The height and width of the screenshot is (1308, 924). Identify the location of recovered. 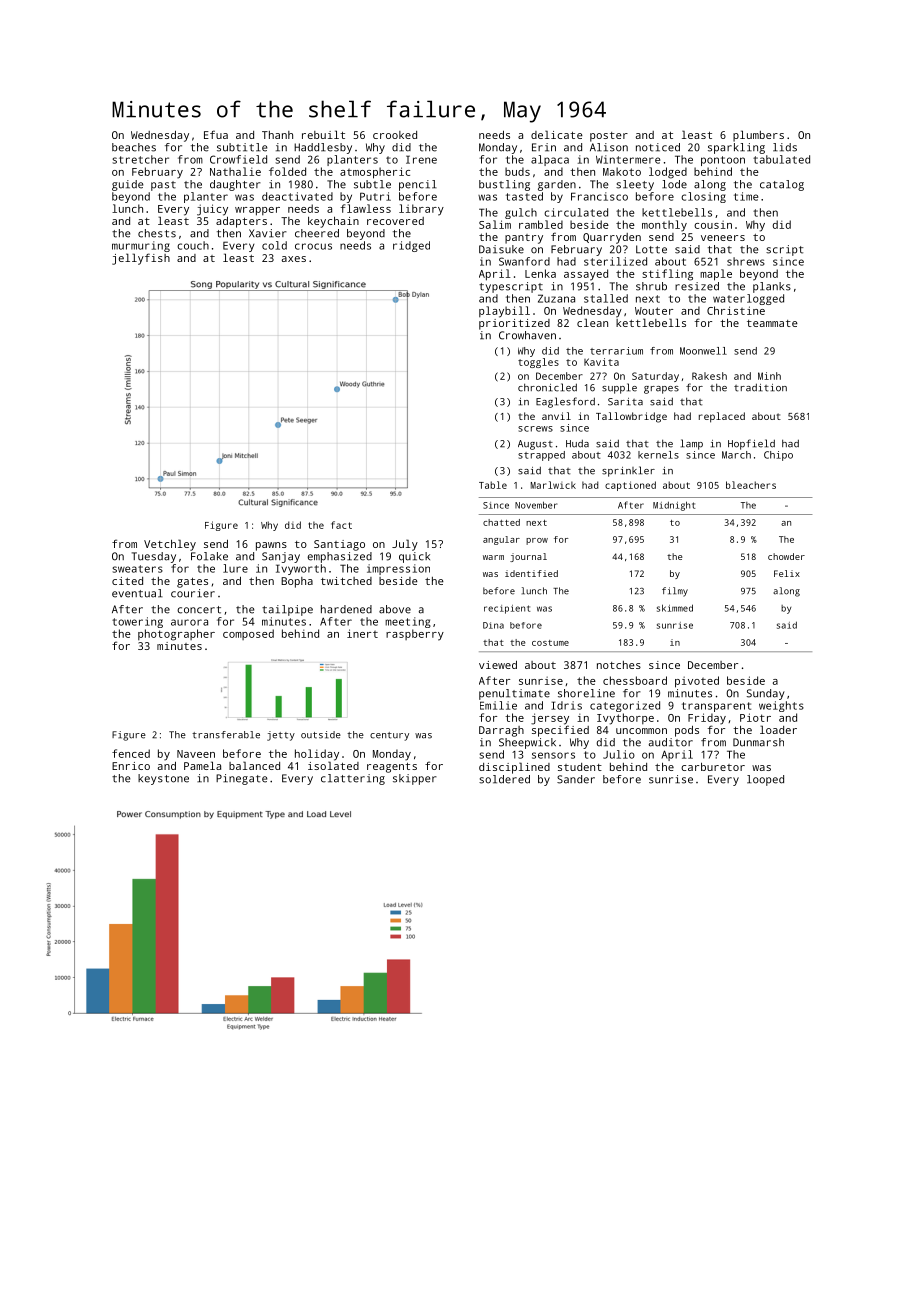
(395, 221).
